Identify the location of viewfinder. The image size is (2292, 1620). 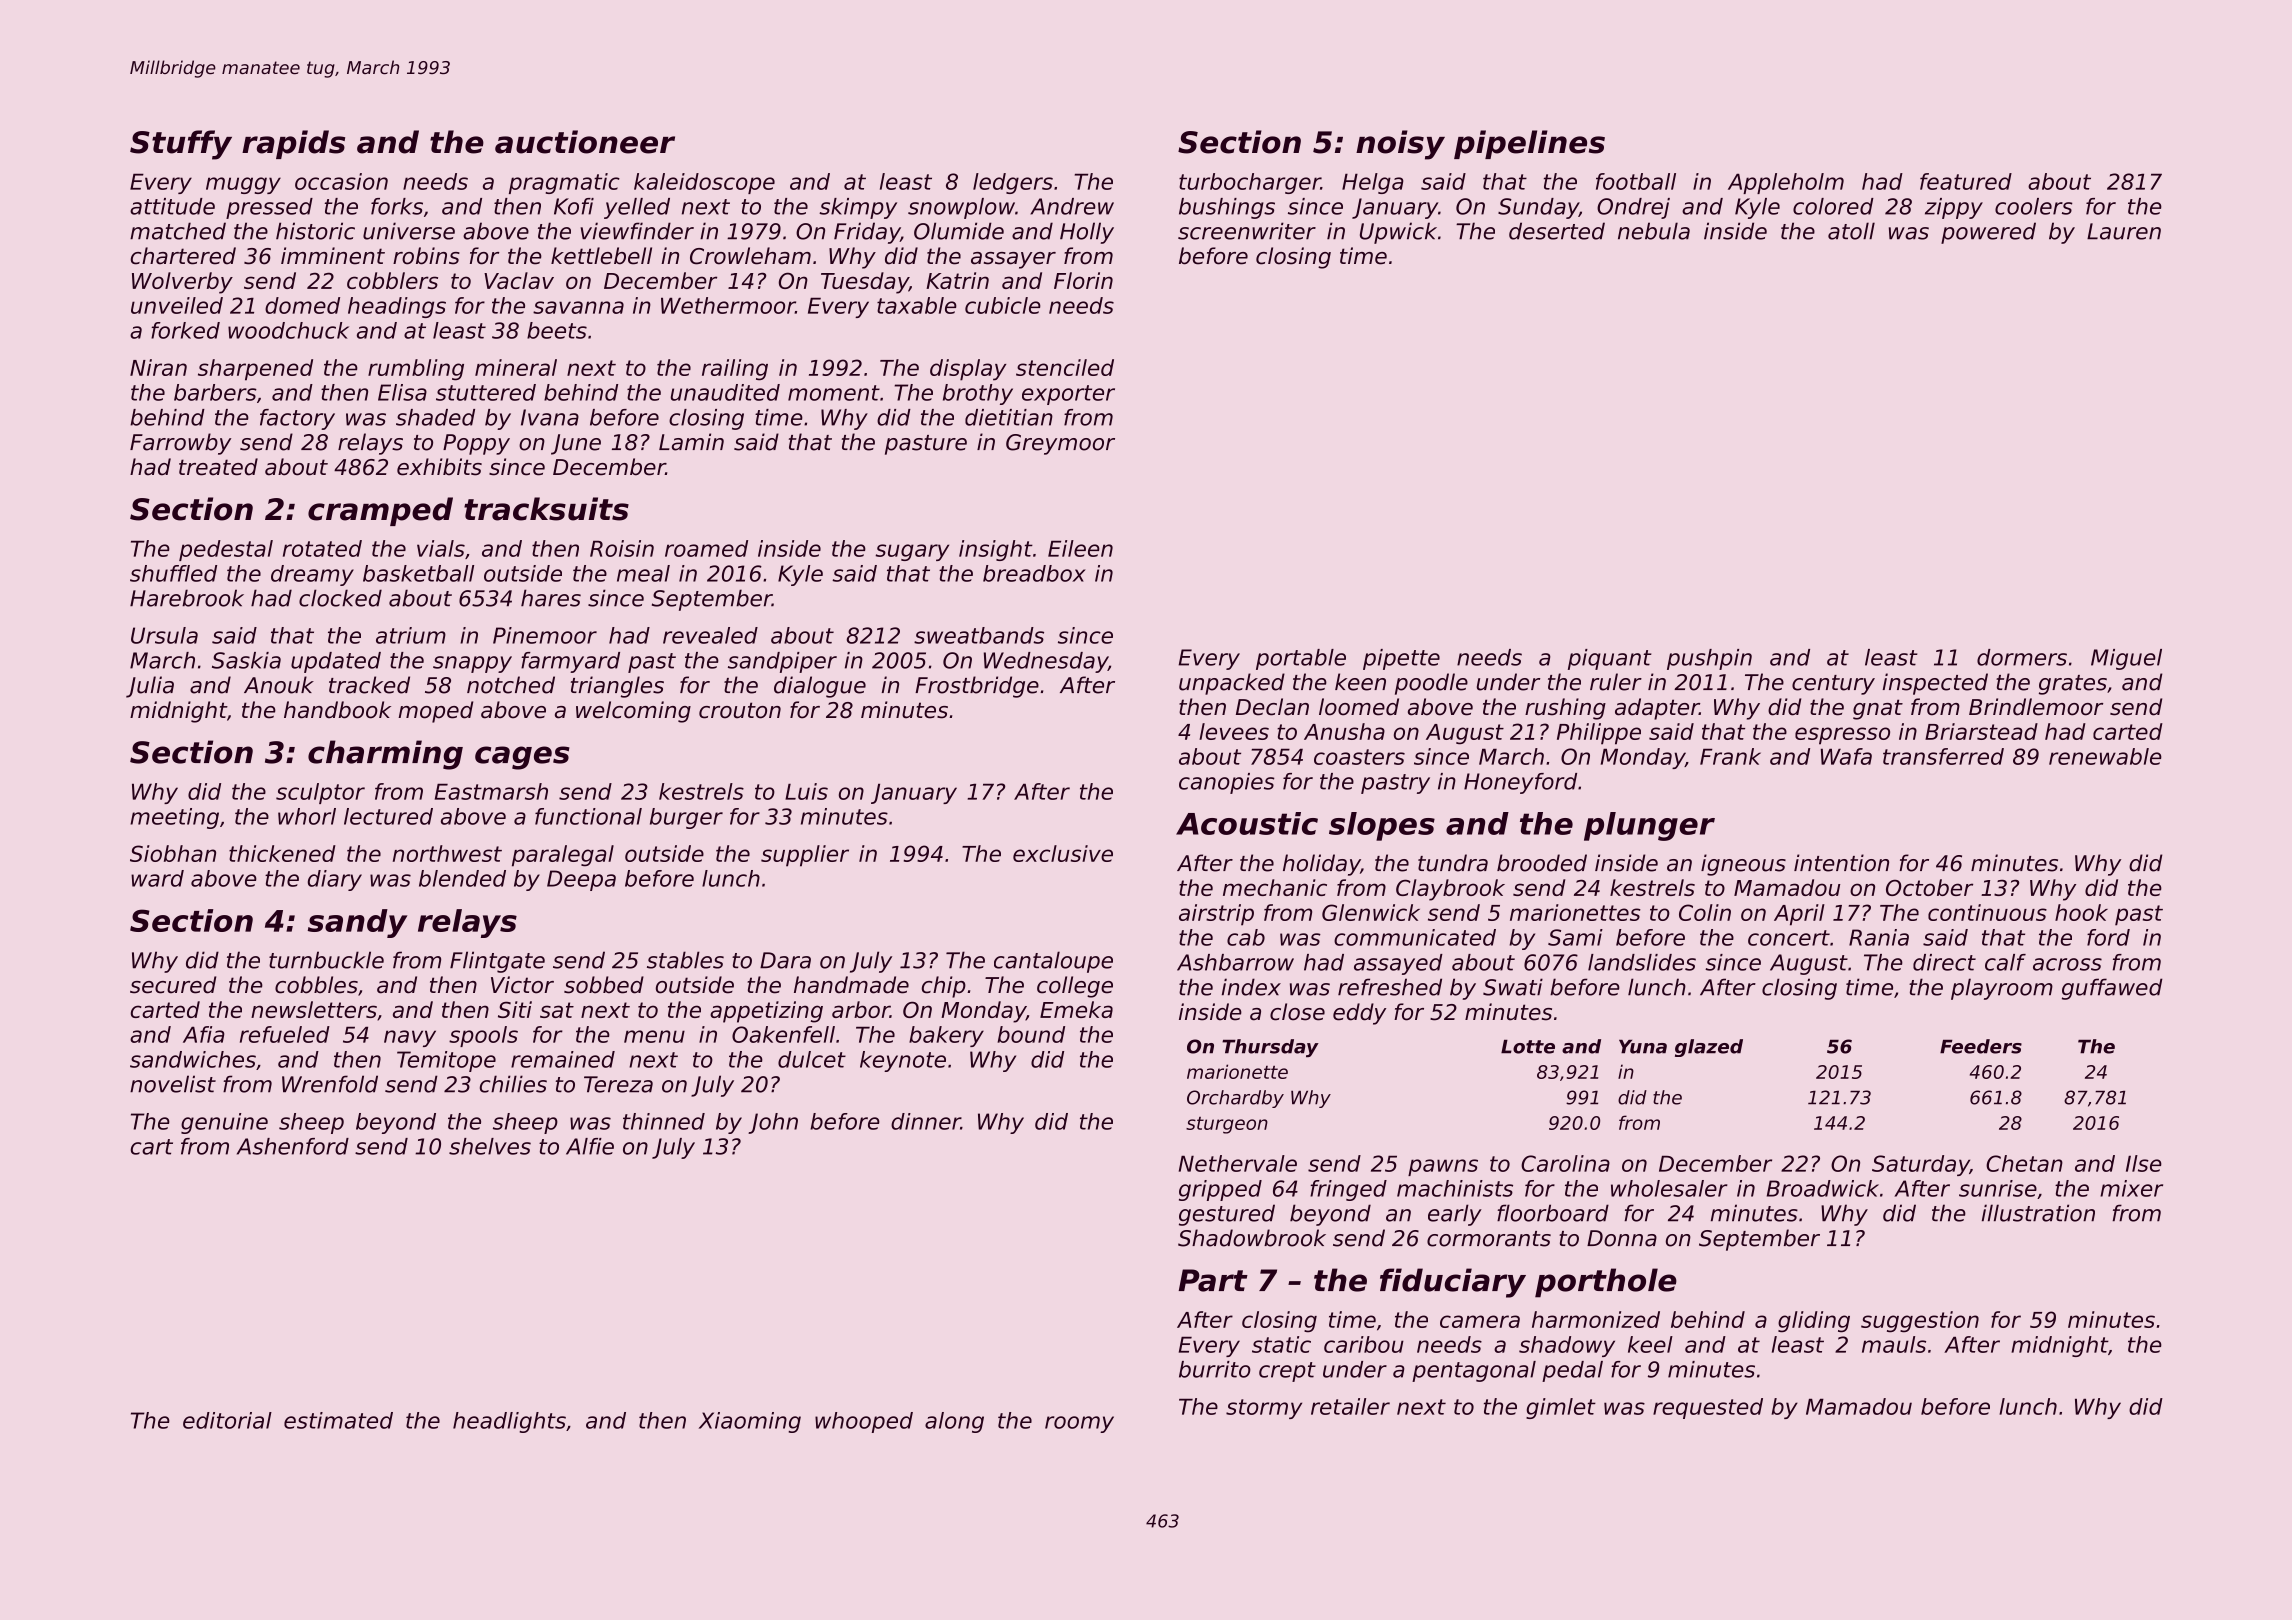
(637, 231).
